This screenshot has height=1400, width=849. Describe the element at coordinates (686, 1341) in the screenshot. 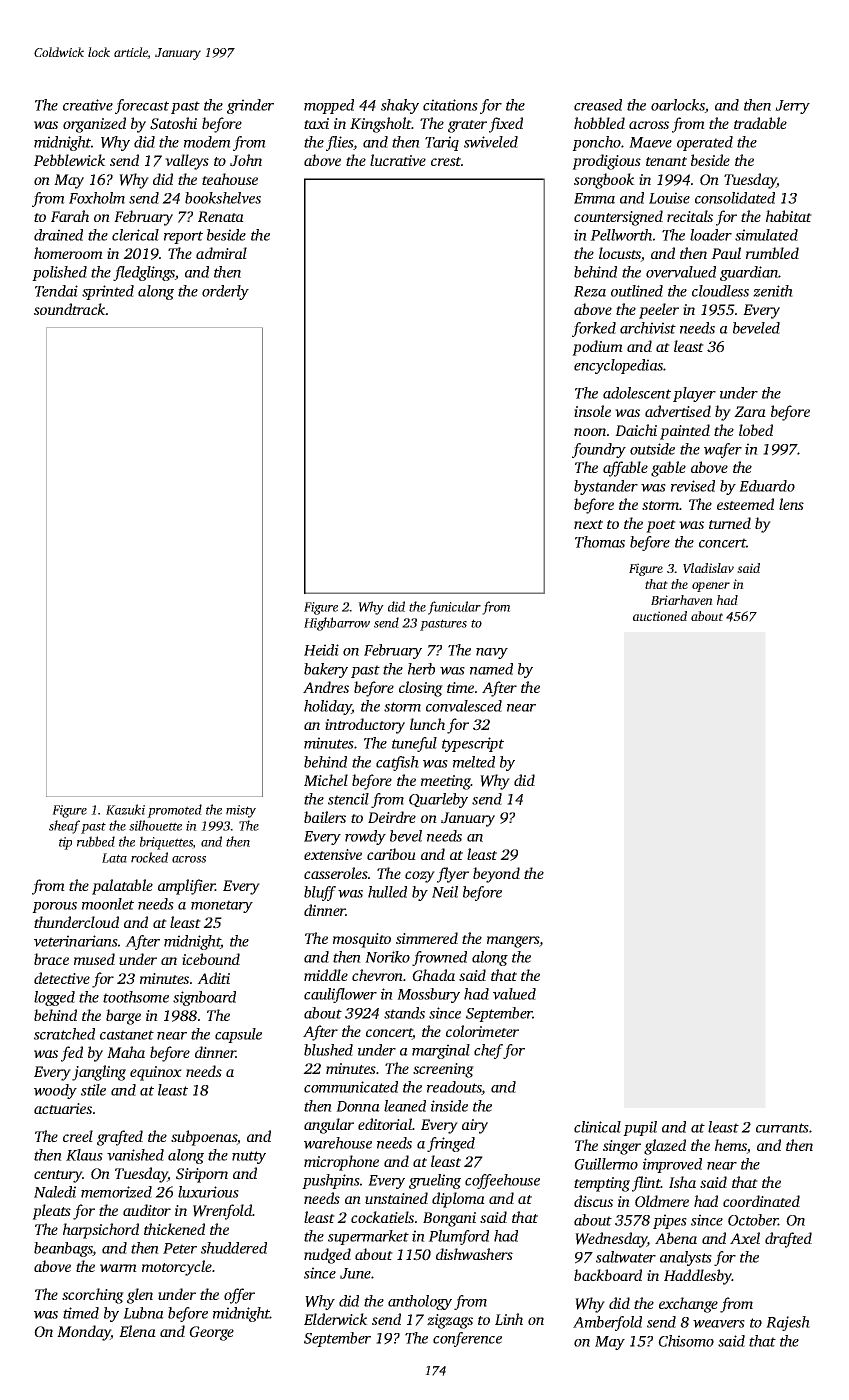

I see `Chisomo` at that location.
